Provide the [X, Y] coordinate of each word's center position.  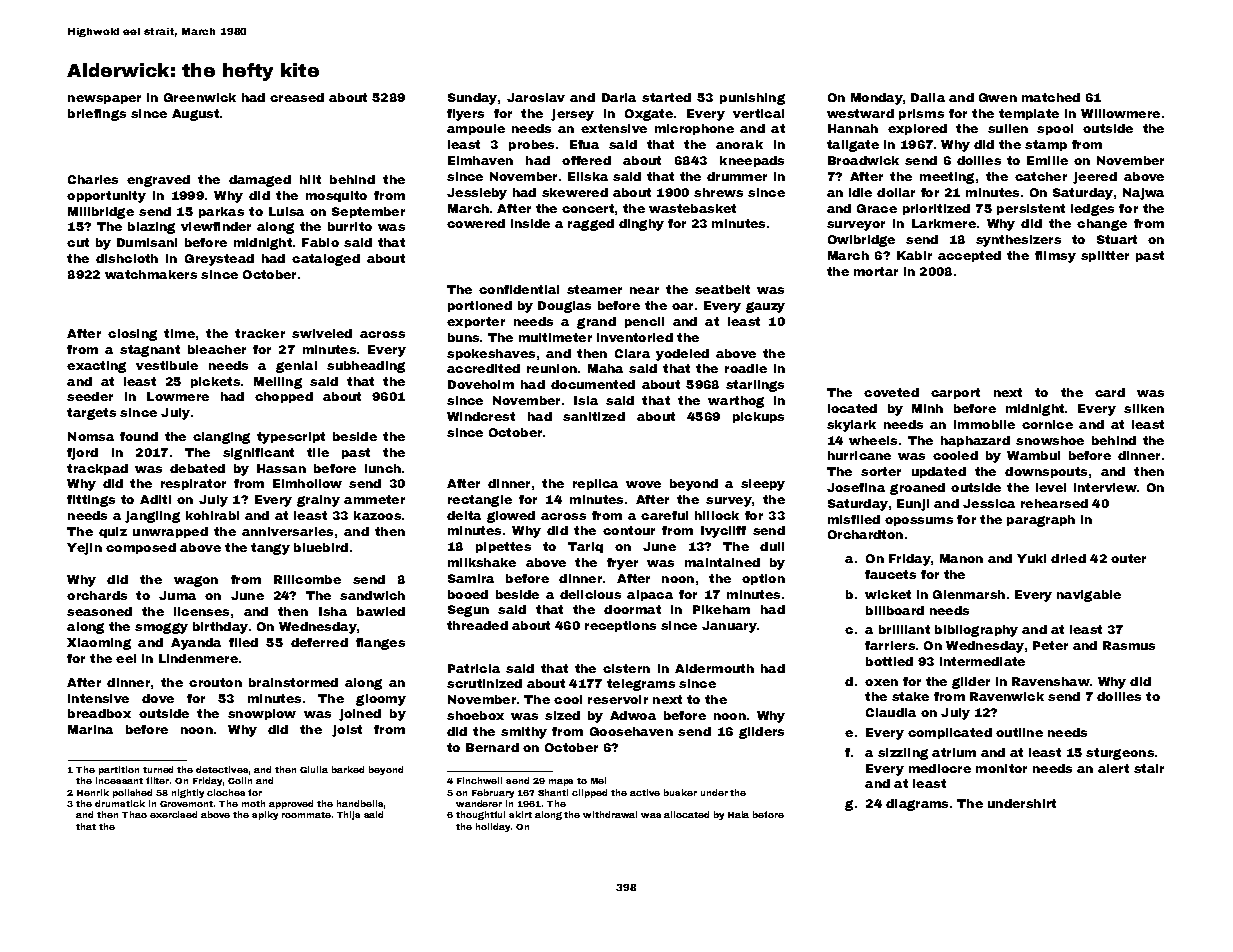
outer [1128, 558]
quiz [113, 532]
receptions [620, 626]
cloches [226, 792]
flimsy [1055, 257]
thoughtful [480, 815]
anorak [739, 144]
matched [1051, 97]
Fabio [320, 242]
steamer [594, 289]
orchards [97, 595]
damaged [260, 181]
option [763, 579]
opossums [919, 521]
